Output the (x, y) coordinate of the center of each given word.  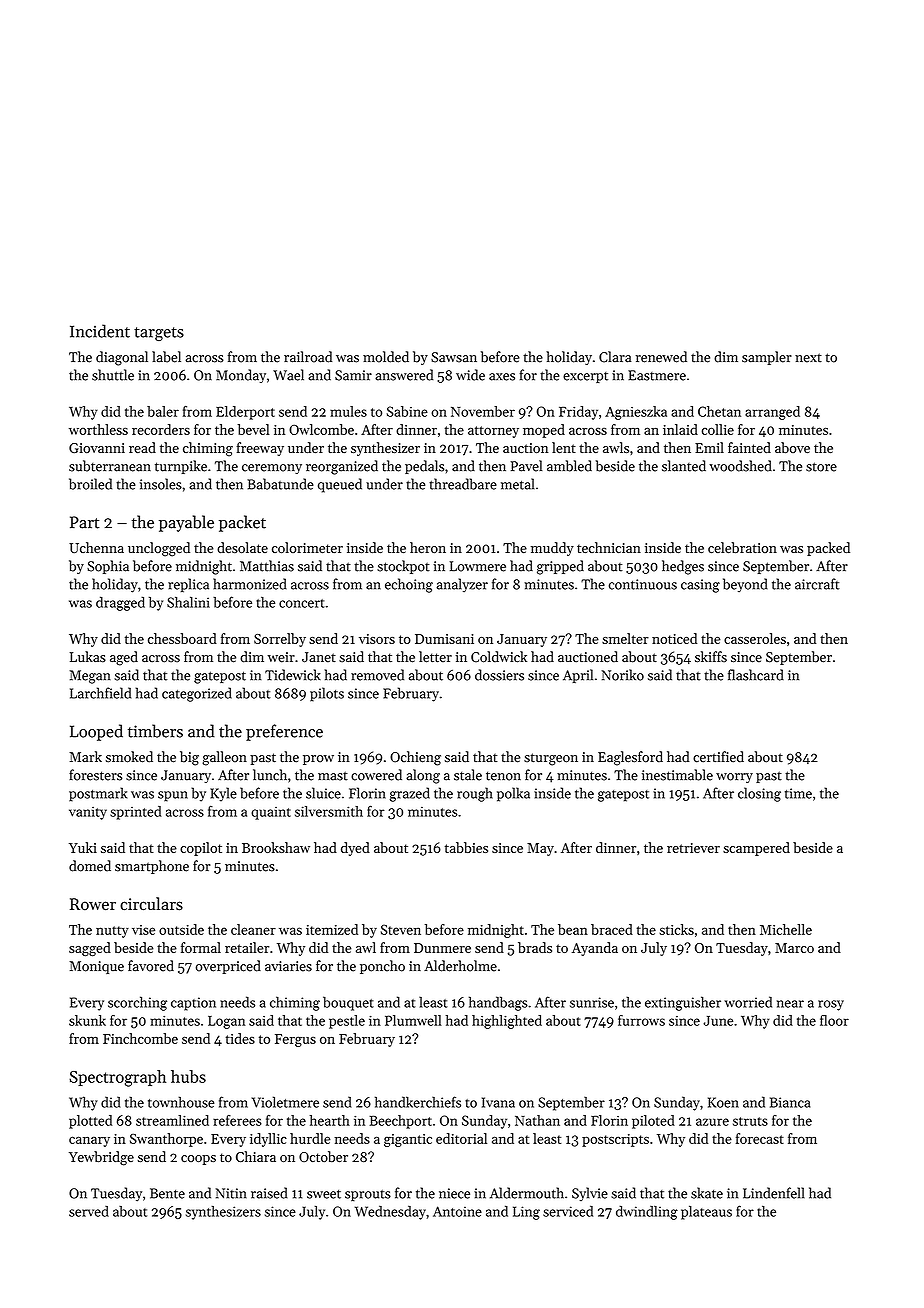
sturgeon (551, 759)
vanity (88, 813)
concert (301, 603)
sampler (767, 358)
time (798, 793)
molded (386, 357)
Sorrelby (280, 640)
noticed (674, 638)
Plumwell (413, 1020)
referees (237, 1120)
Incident (100, 331)
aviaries (288, 966)
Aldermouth (527, 1193)
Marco (794, 948)
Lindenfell (774, 1193)
